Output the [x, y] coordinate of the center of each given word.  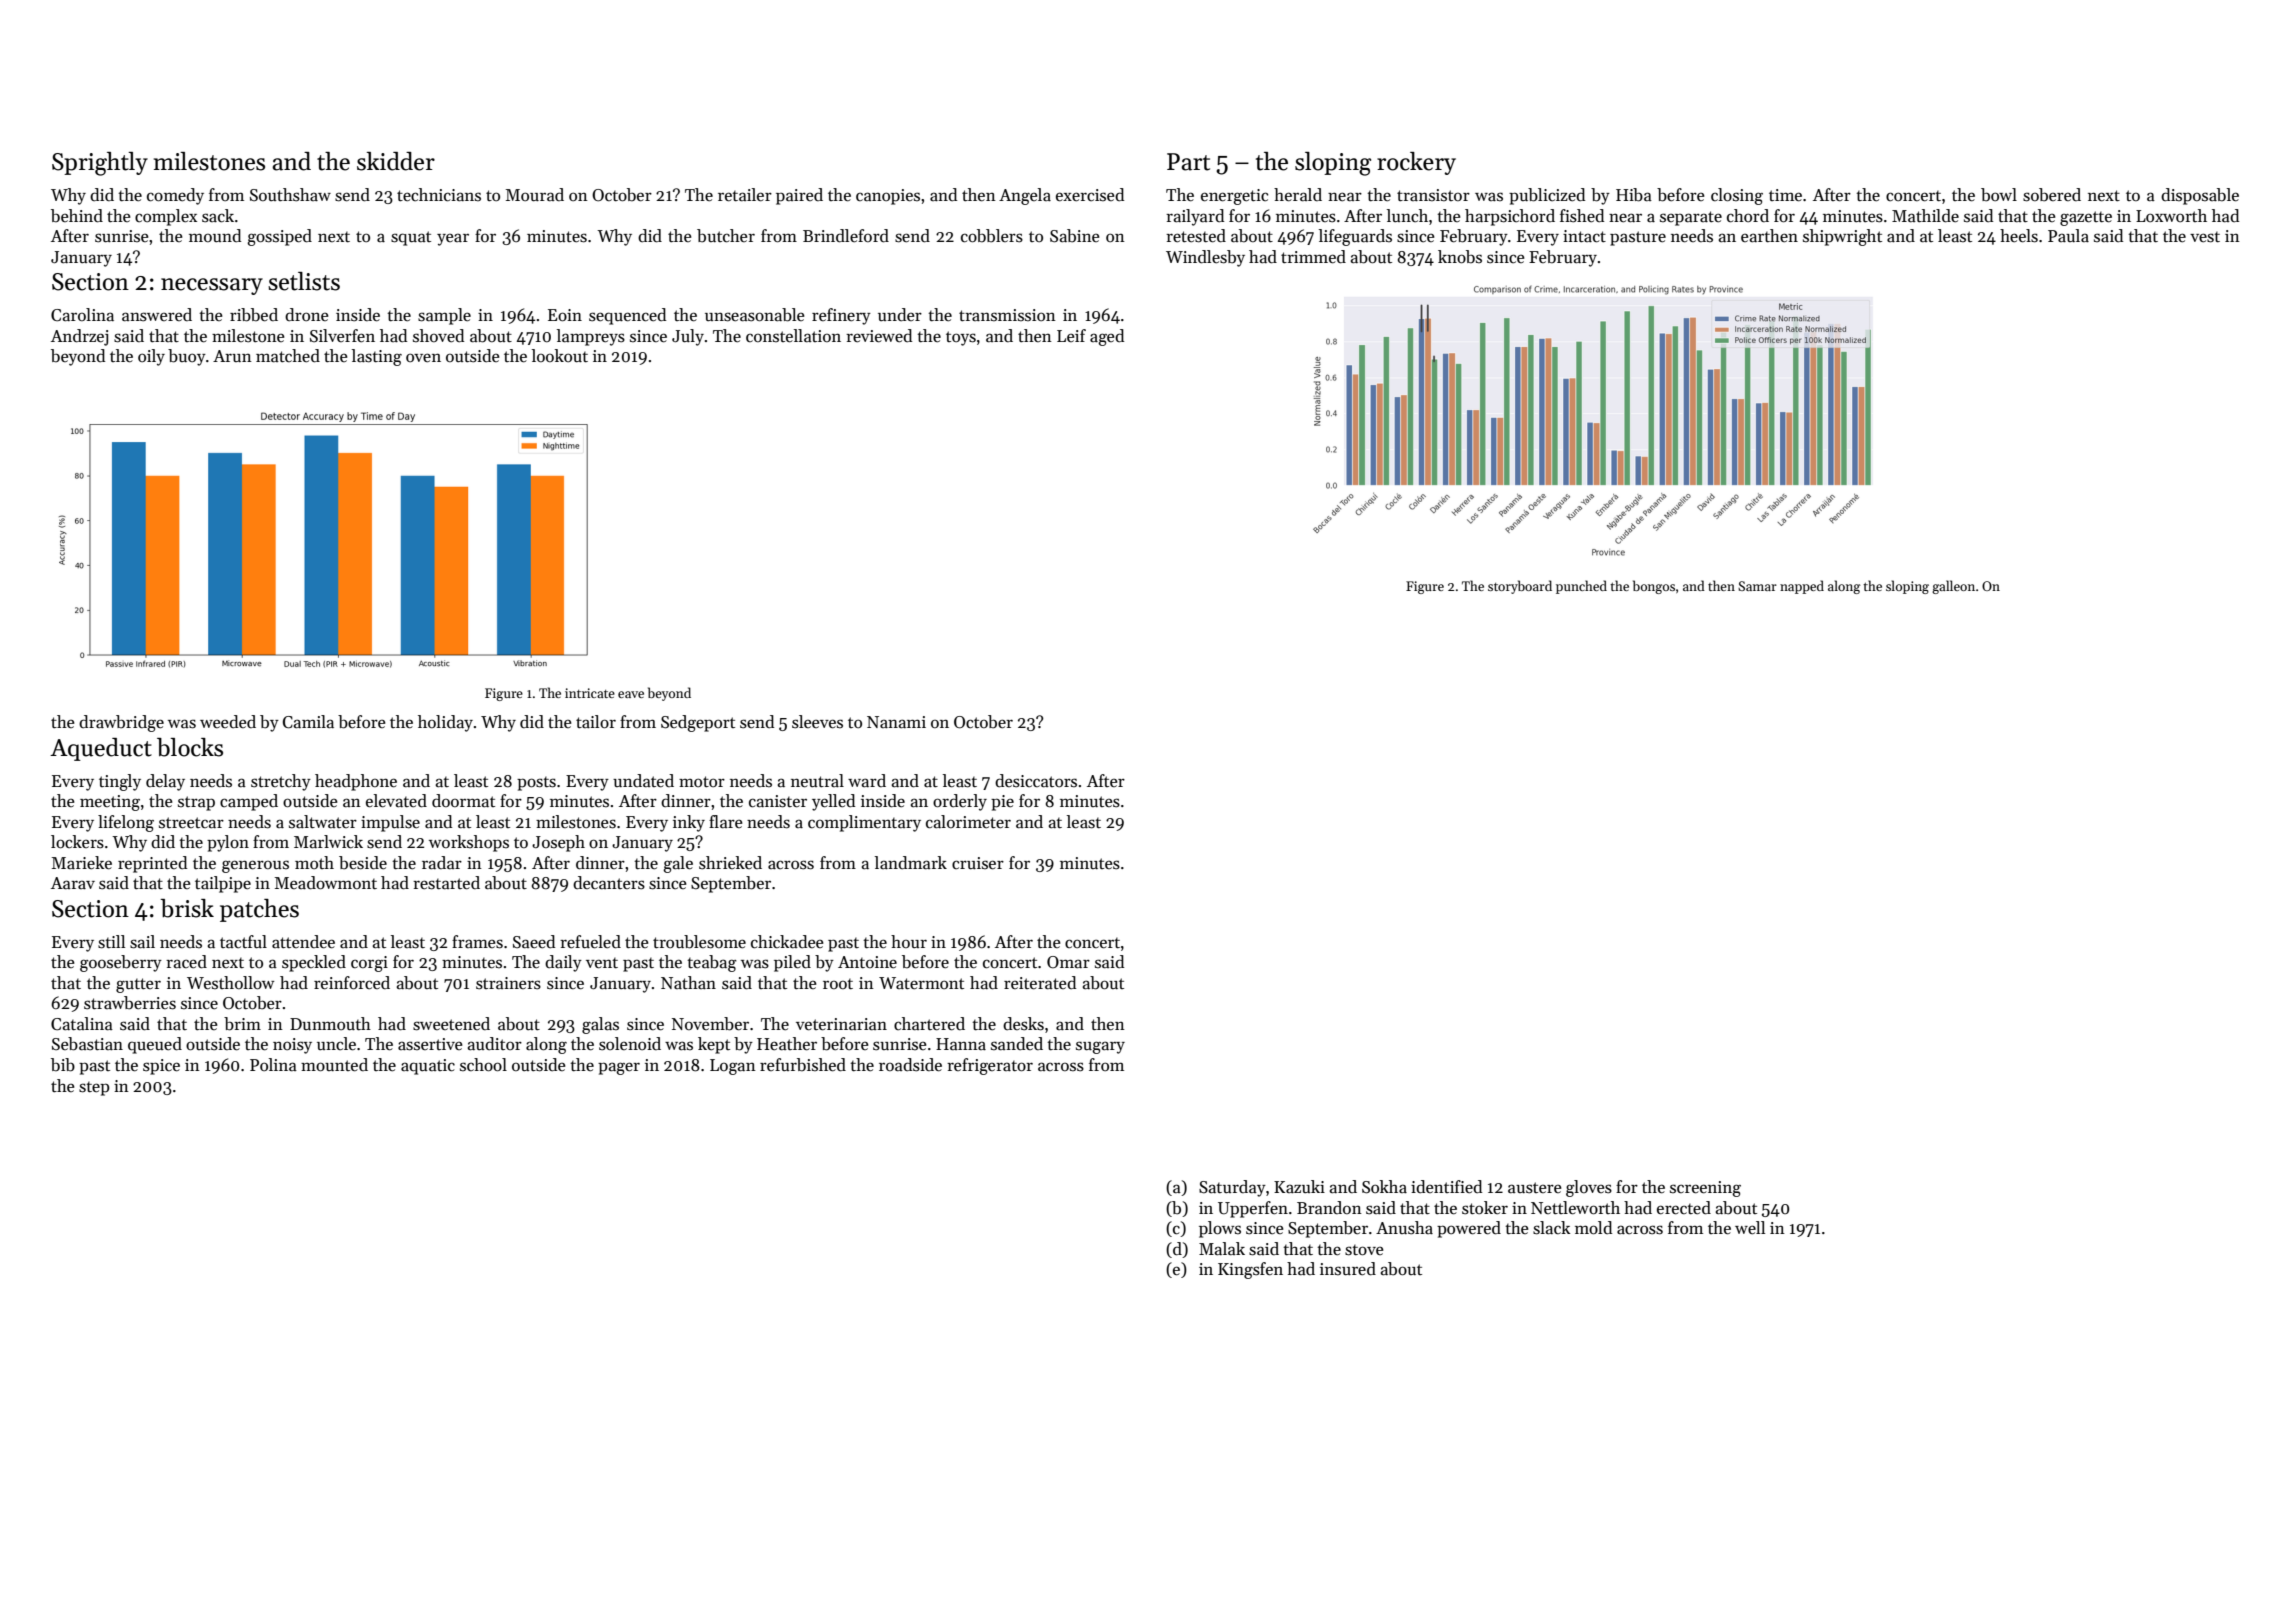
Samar [1757, 586]
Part [1188, 162]
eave [631, 694]
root [838, 984]
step [94, 1089]
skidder [396, 161]
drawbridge [121, 723]
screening [1705, 1189]
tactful [243, 942]
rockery [1416, 163]
